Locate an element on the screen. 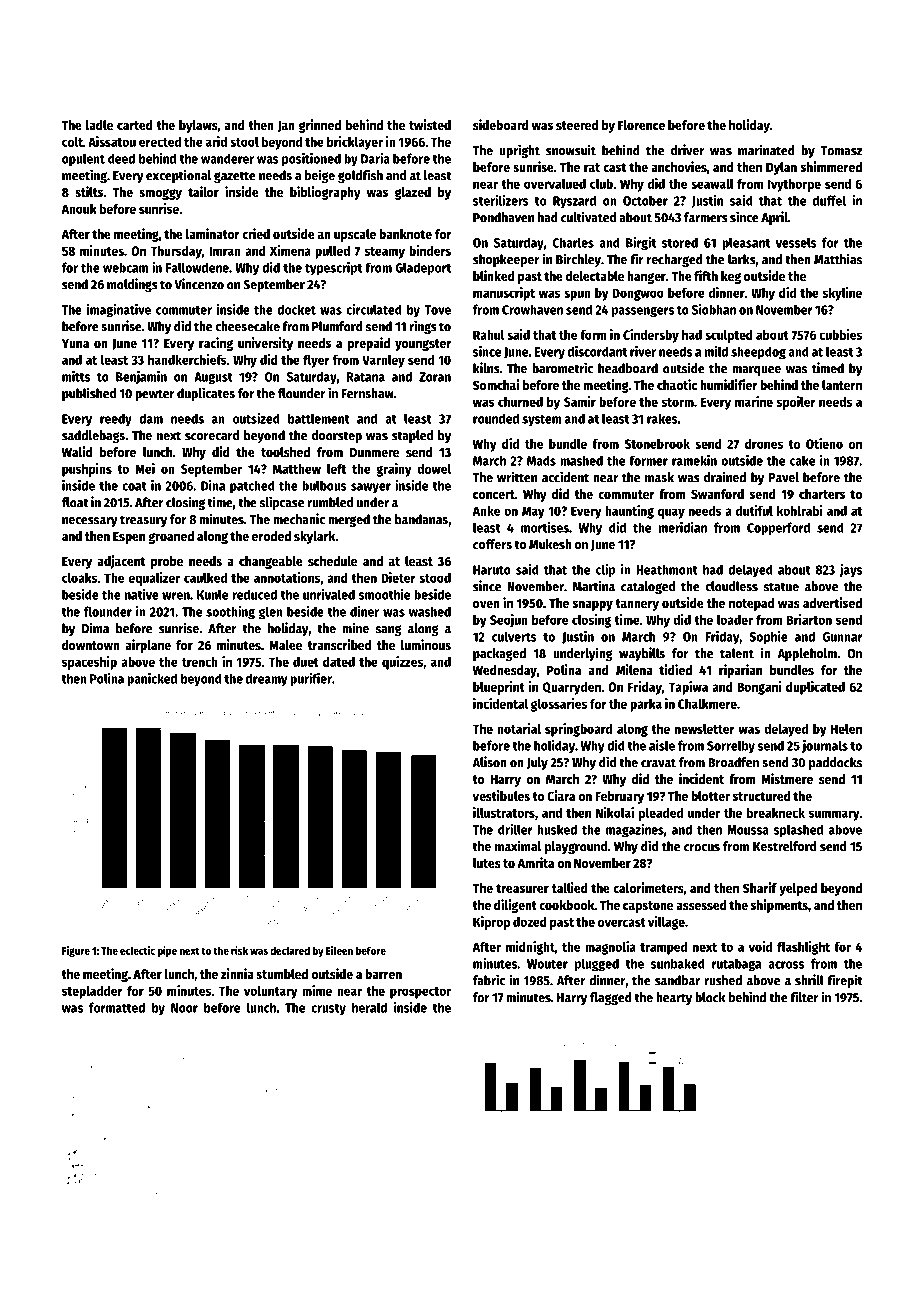 The height and width of the screenshot is (1308, 924). probe is located at coordinates (167, 562).
